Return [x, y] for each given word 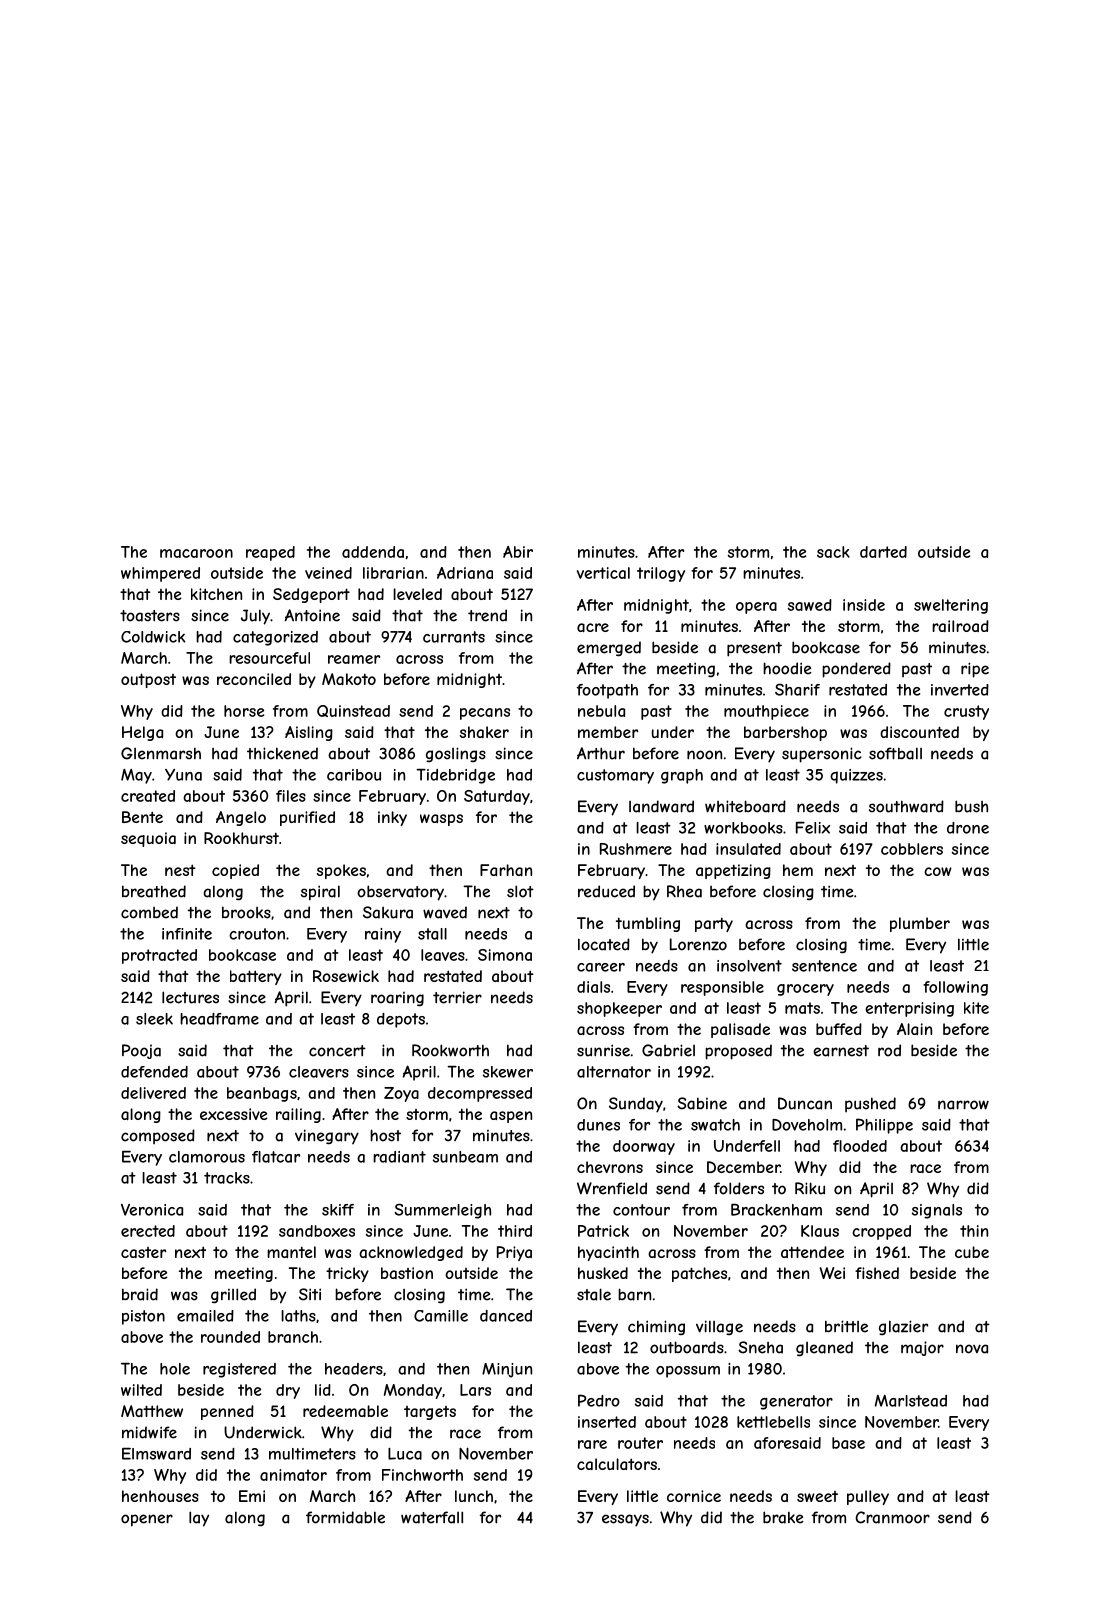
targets [430, 1413]
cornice [694, 1496]
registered [239, 1370]
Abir [518, 552]
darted [883, 552]
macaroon [196, 553]
